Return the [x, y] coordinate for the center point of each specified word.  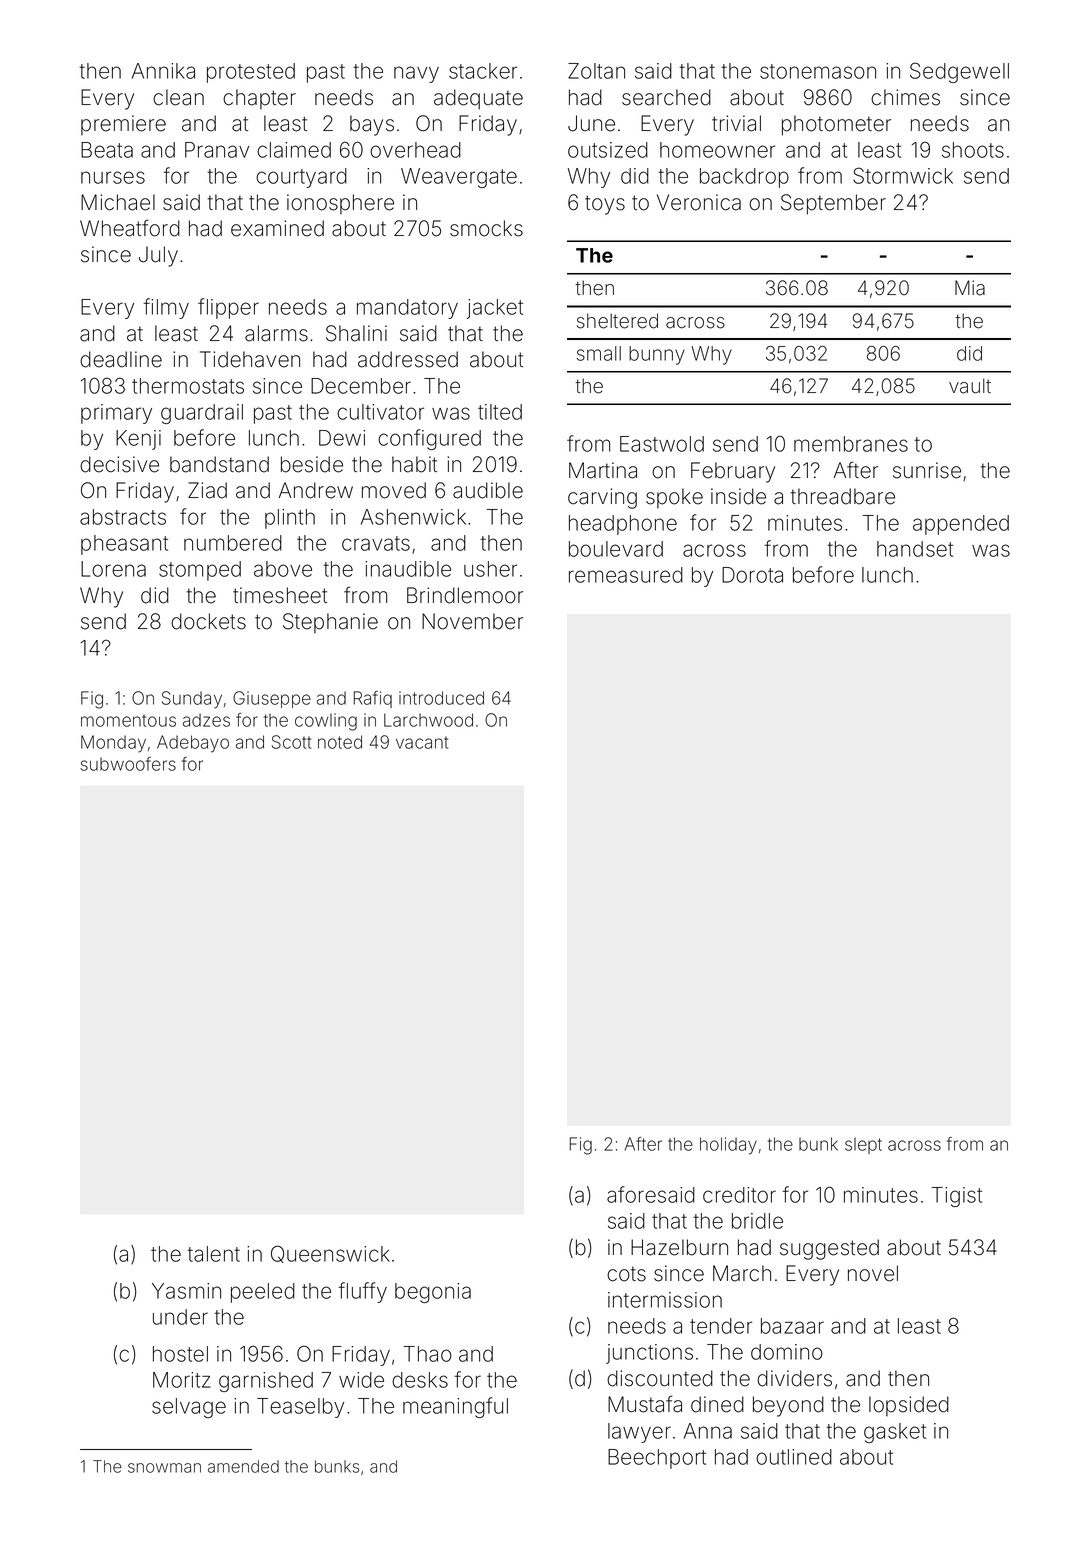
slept [863, 1146]
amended [243, 1466]
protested [251, 73]
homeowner [717, 150]
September [833, 204]
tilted [500, 412]
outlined [794, 1457]
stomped [200, 571]
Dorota [752, 575]
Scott [291, 742]
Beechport [657, 1459]
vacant [422, 742]
